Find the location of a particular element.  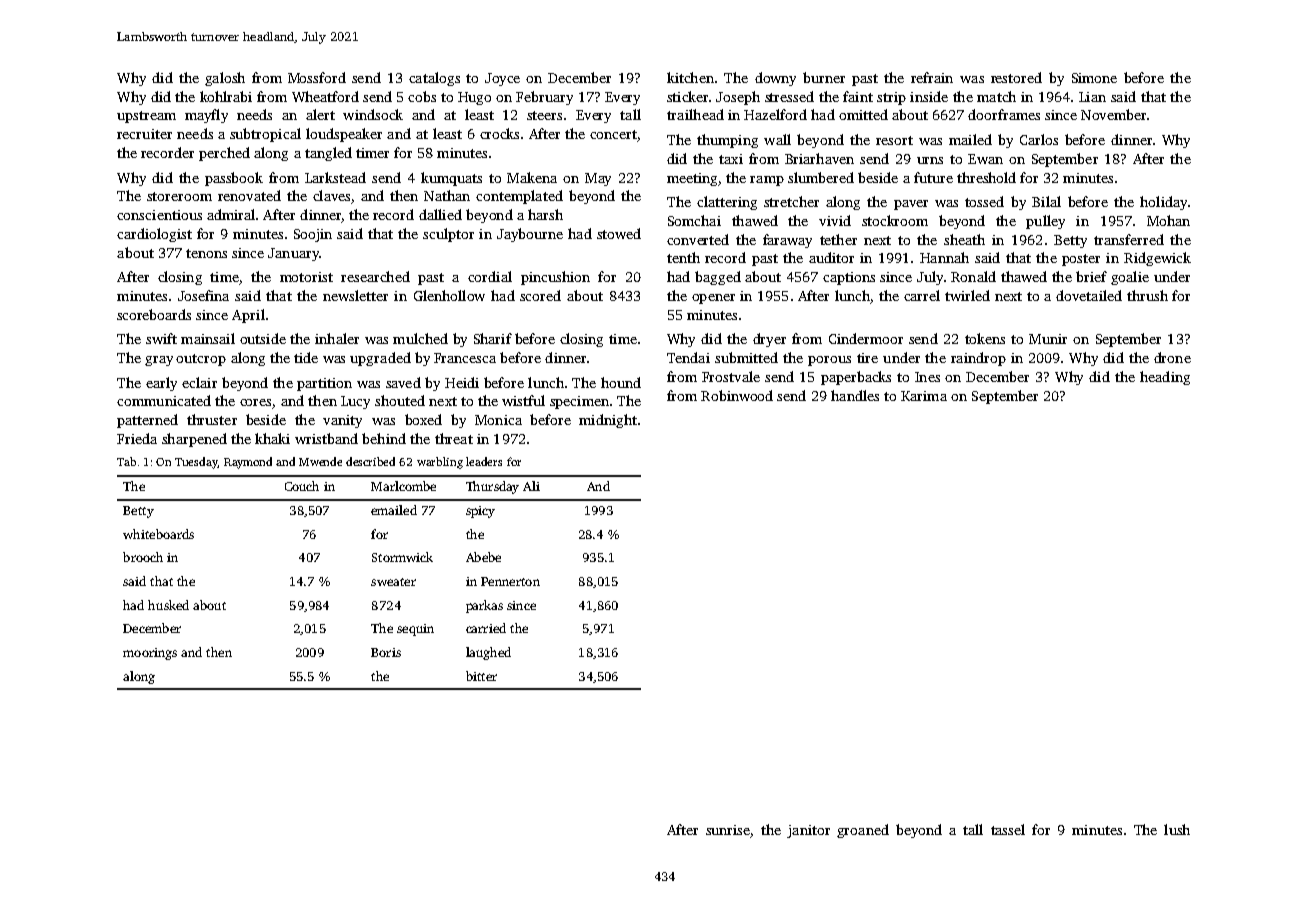

wistful is located at coordinates (523, 400).
